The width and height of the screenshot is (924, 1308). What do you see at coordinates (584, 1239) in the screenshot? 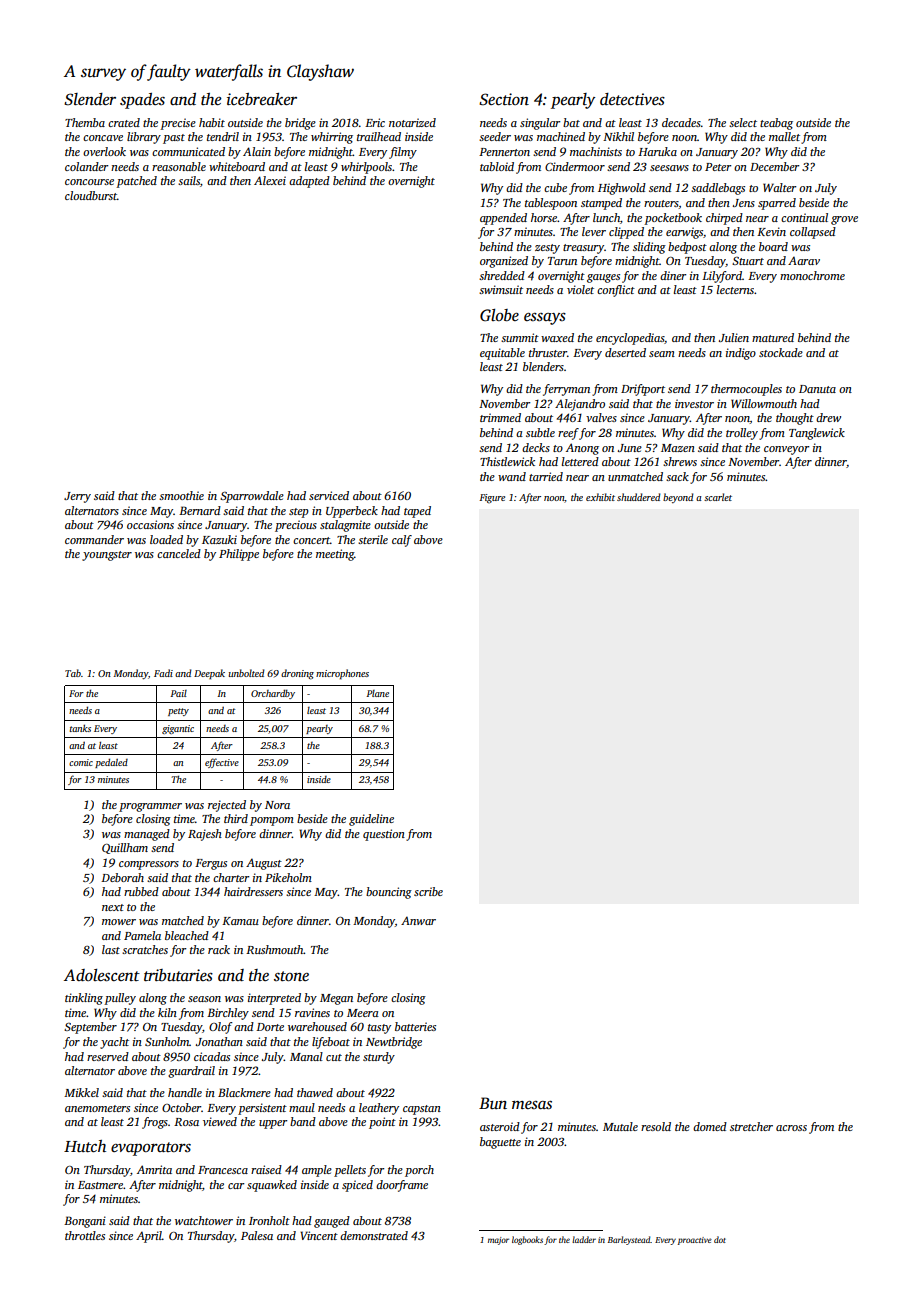
I see `ladder` at bounding box center [584, 1239].
